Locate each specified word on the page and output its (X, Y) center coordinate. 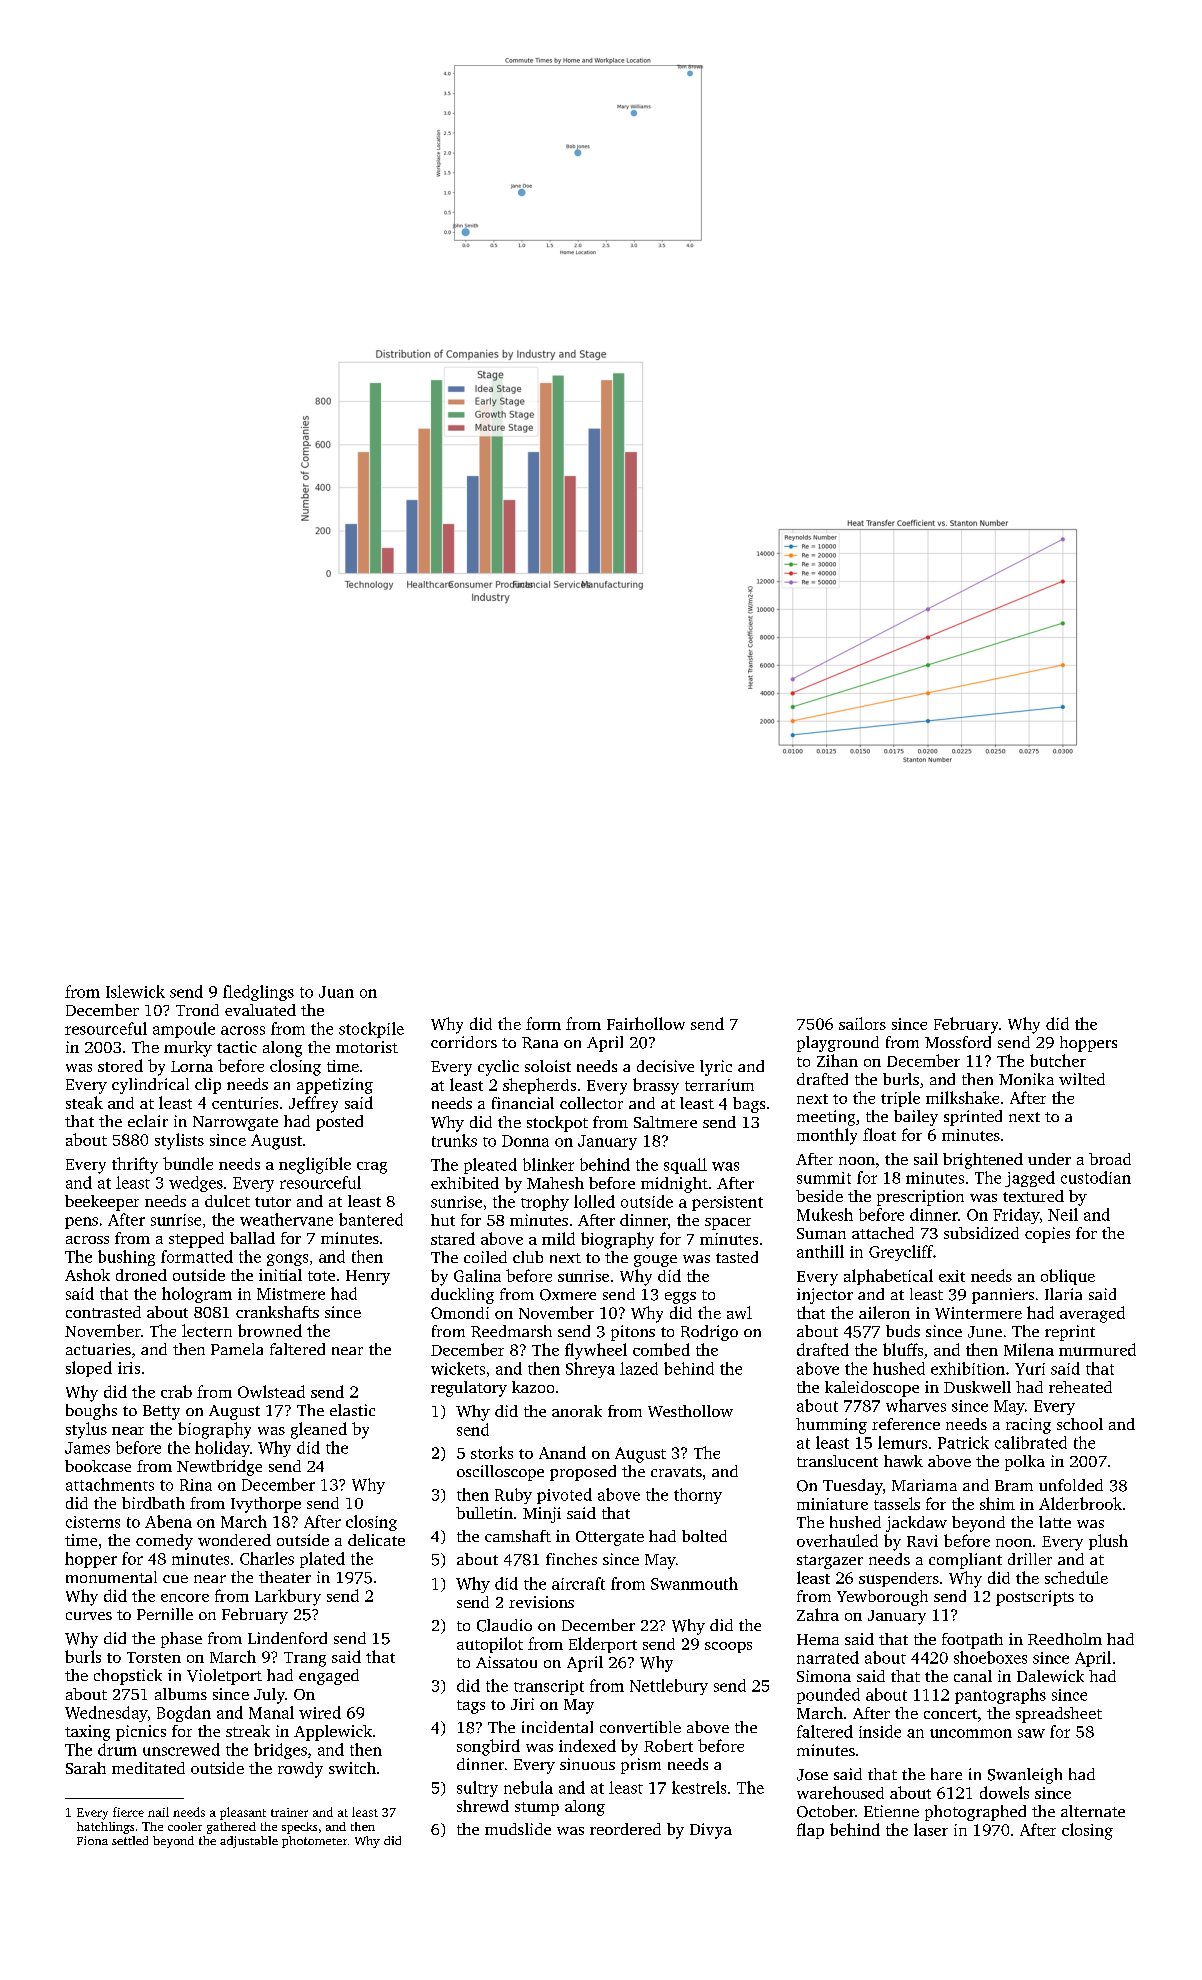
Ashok (87, 1275)
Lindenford (287, 1638)
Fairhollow (646, 1023)
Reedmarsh (511, 1331)
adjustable (249, 1842)
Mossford (958, 1042)
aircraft (578, 1583)
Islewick (135, 991)
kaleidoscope (872, 1389)
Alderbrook (1080, 1503)
